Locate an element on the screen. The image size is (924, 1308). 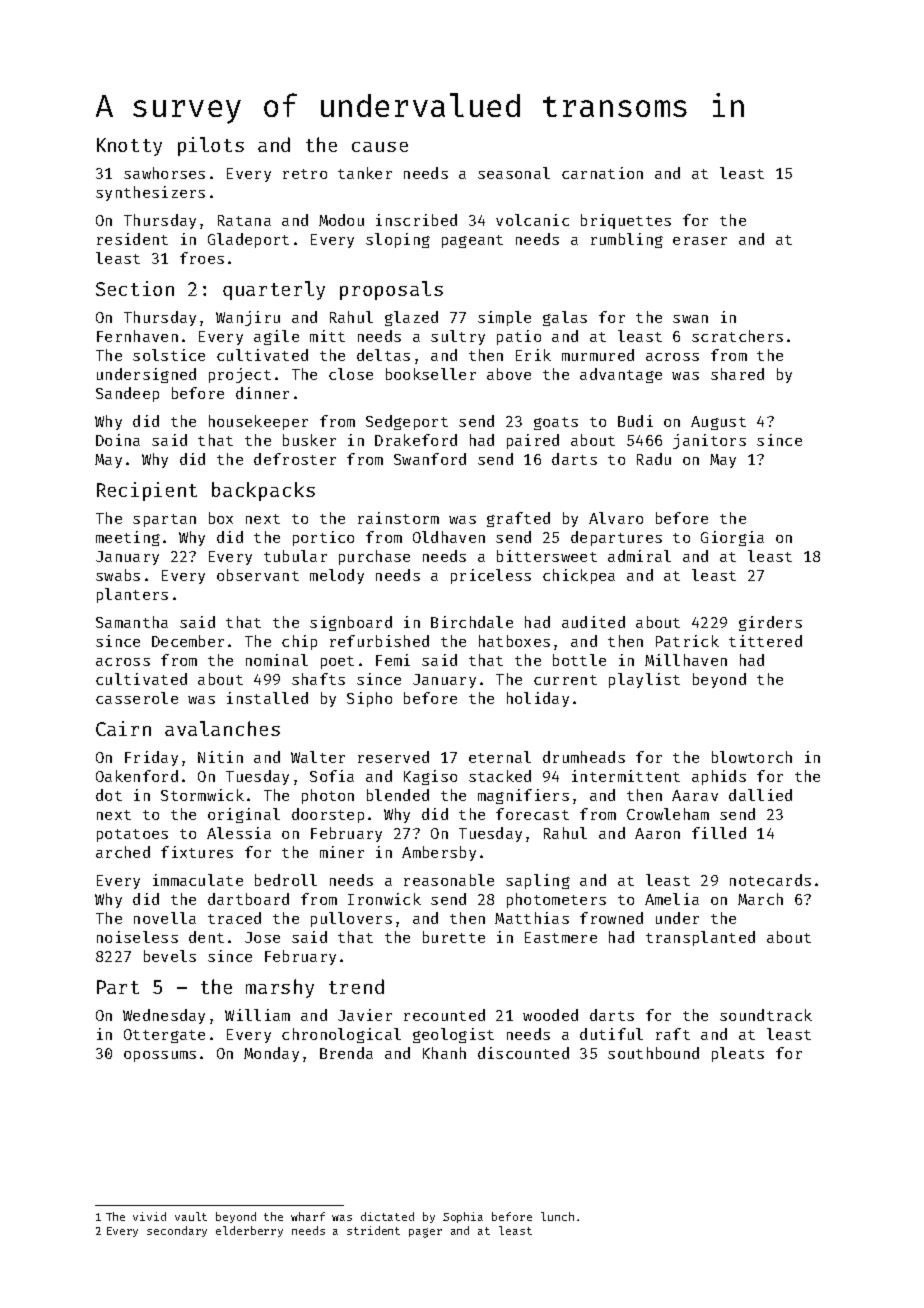
Ratana is located at coordinates (244, 220).
